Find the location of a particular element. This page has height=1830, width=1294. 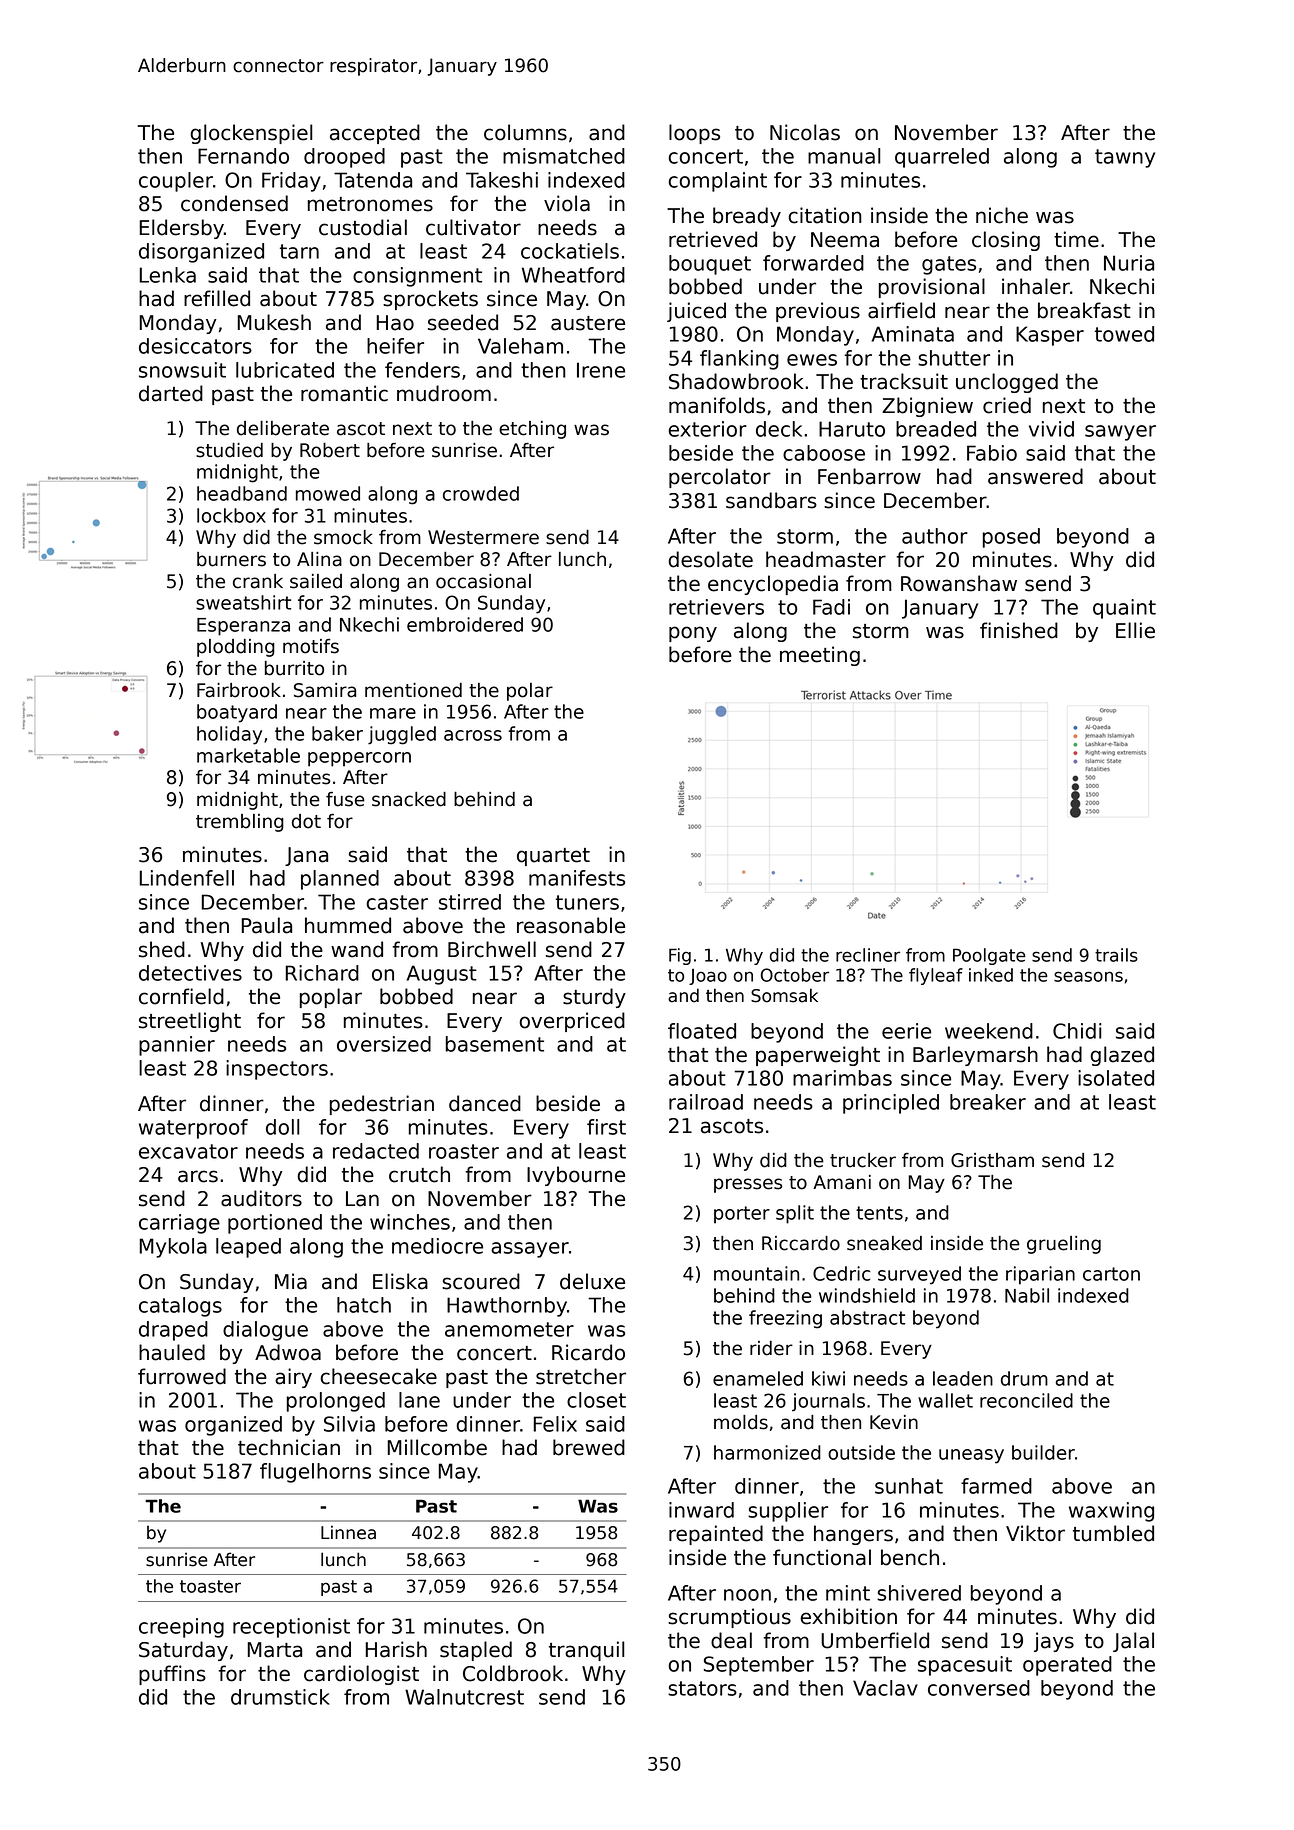

posed is located at coordinates (1011, 538).
